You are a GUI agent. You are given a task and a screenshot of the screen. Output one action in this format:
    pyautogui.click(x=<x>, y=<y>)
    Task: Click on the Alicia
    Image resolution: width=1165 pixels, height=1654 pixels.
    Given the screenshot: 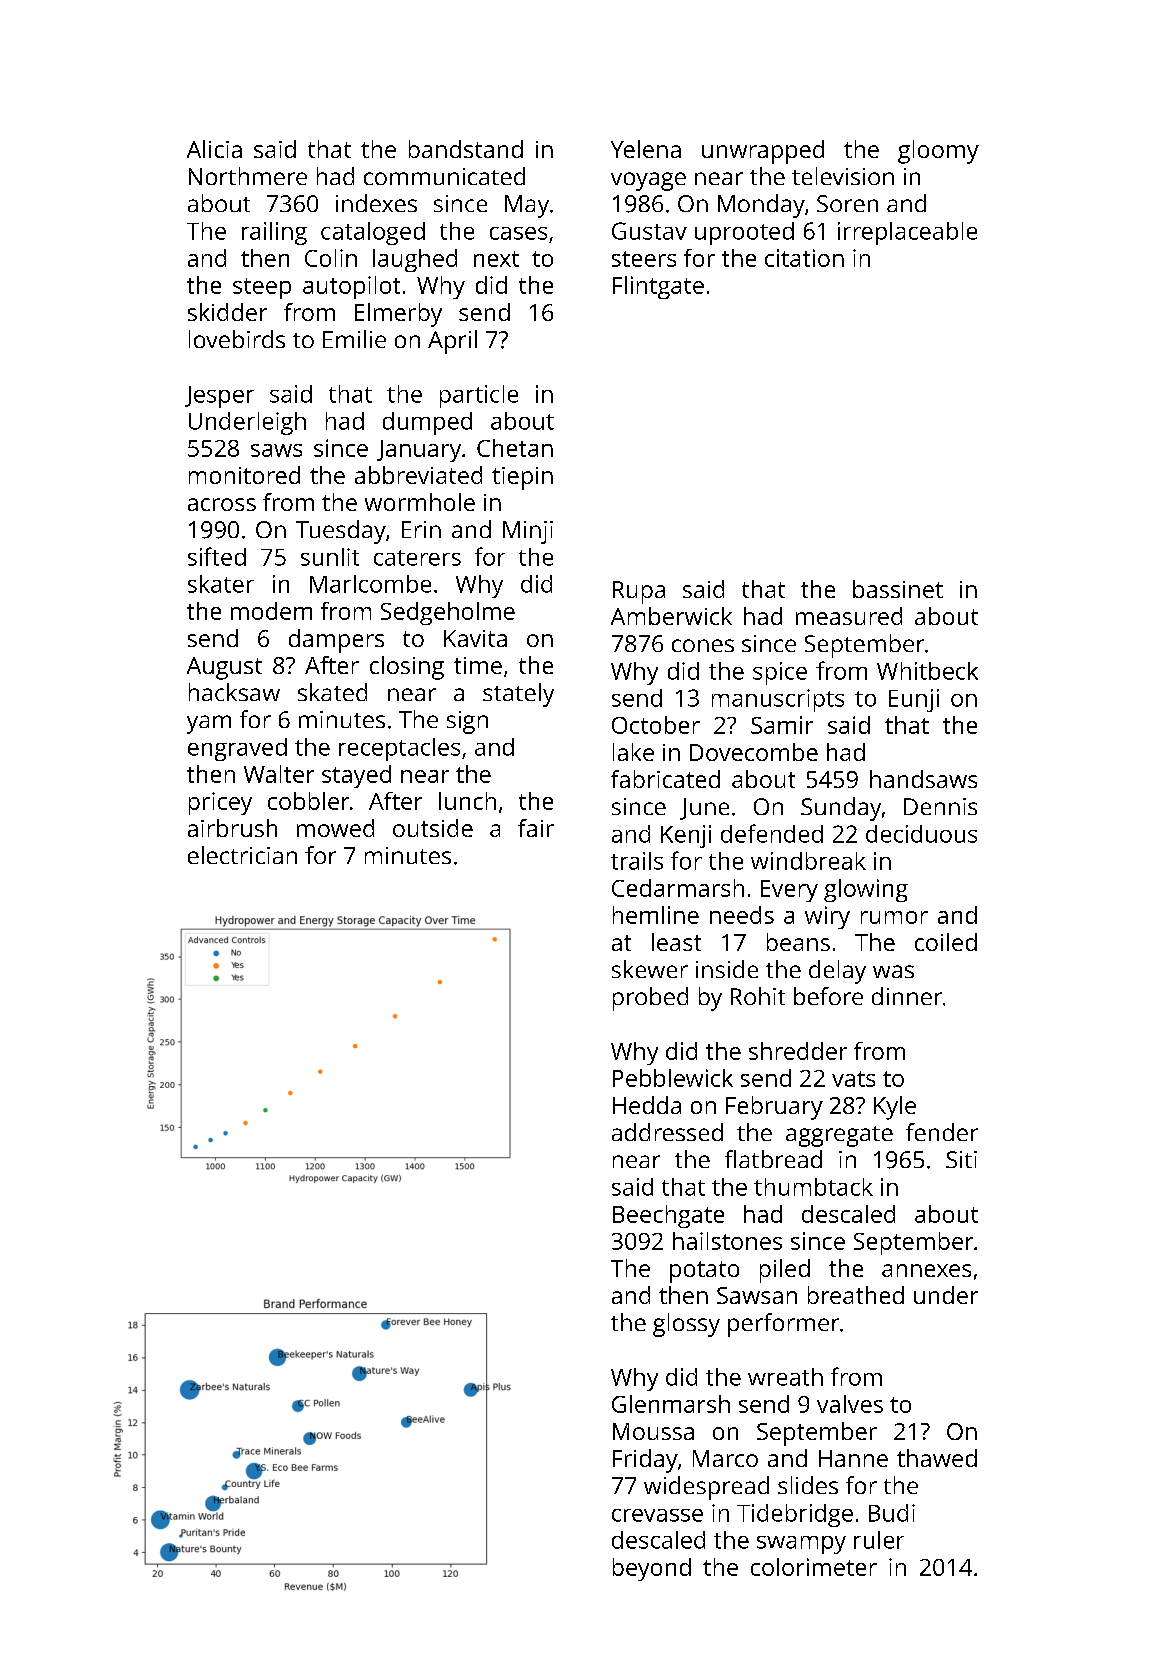 What is the action you would take?
    pyautogui.click(x=214, y=149)
